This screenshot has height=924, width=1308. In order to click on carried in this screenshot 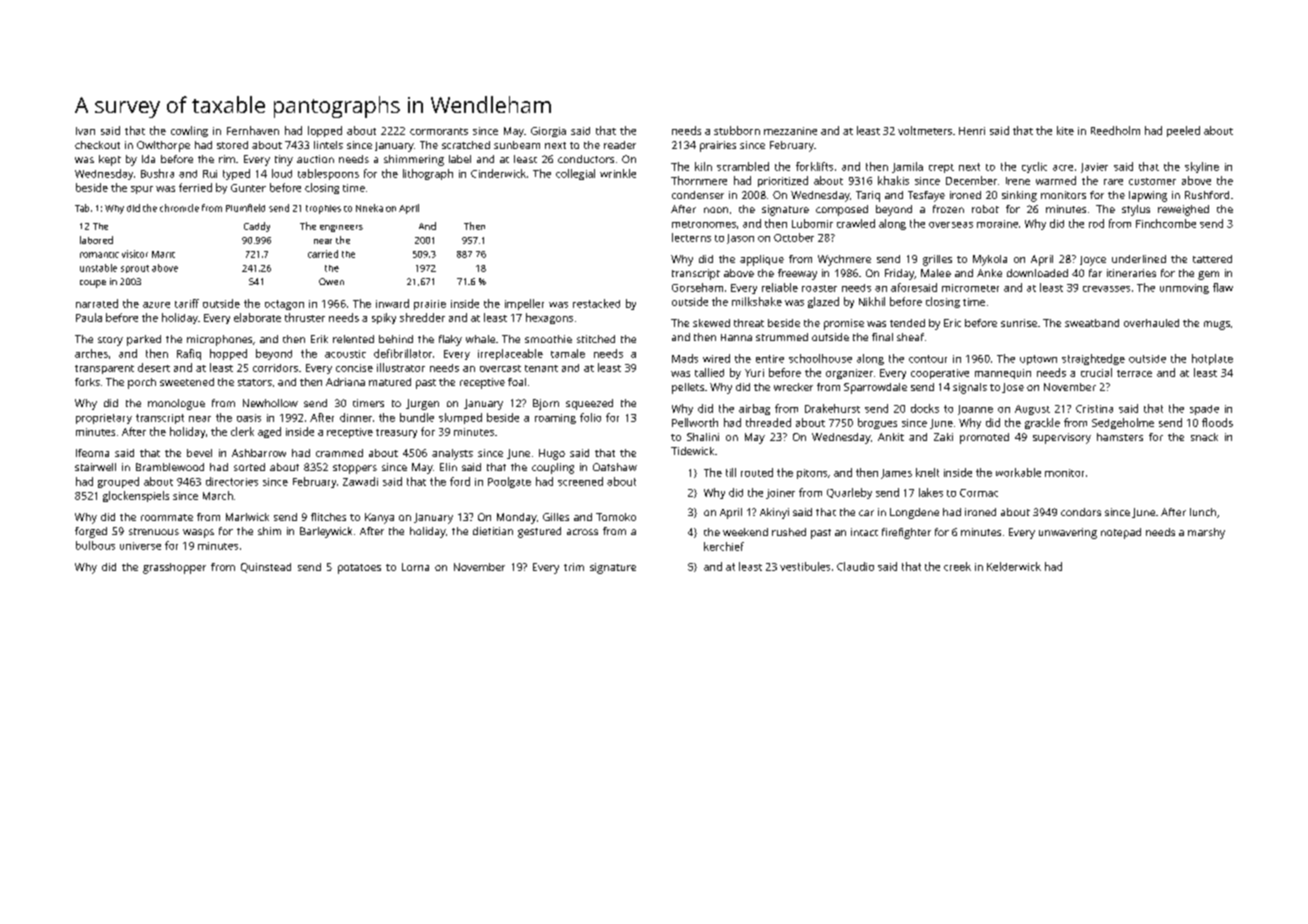, I will do `click(323, 254)`.
